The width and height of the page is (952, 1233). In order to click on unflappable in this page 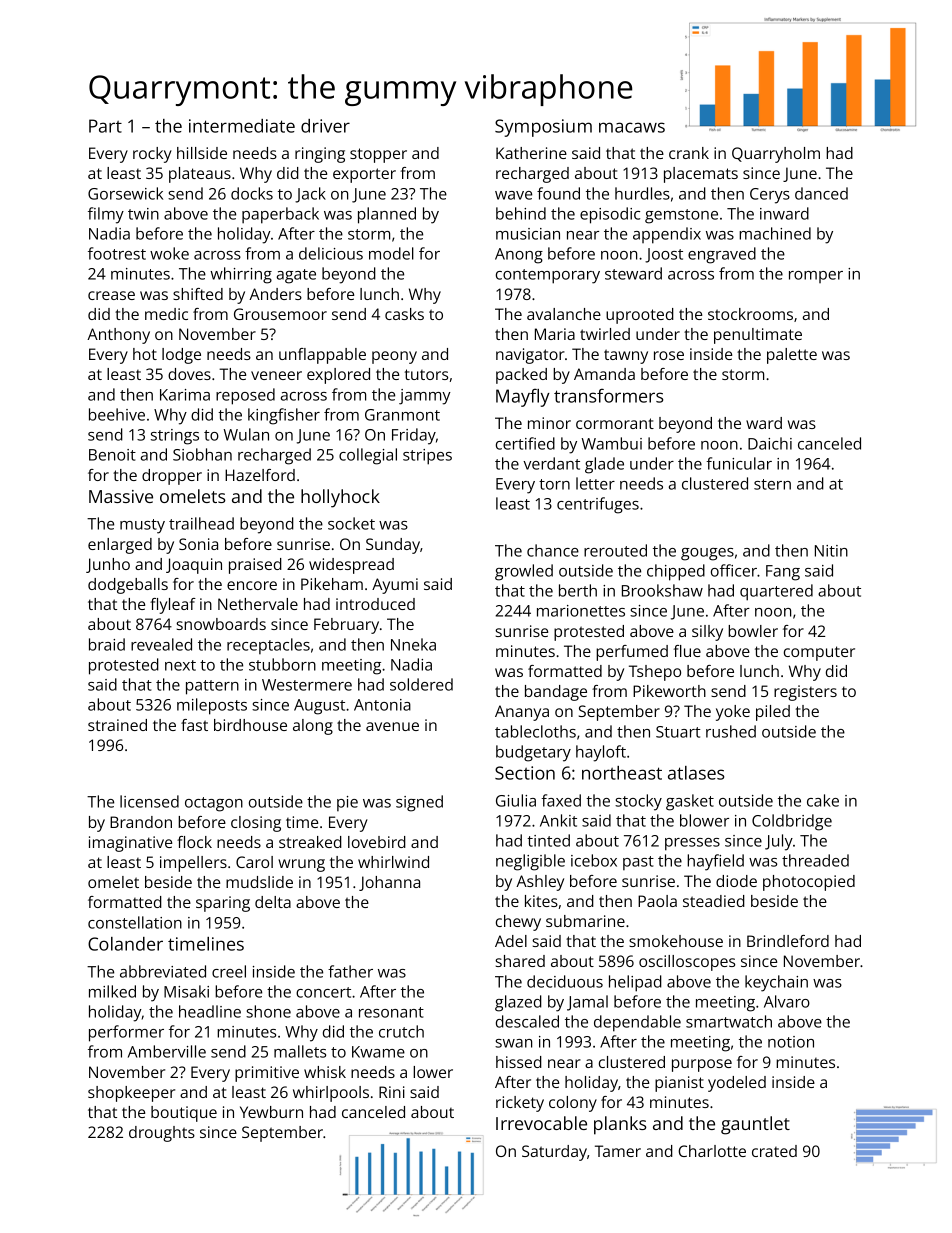, I will do `click(322, 356)`.
